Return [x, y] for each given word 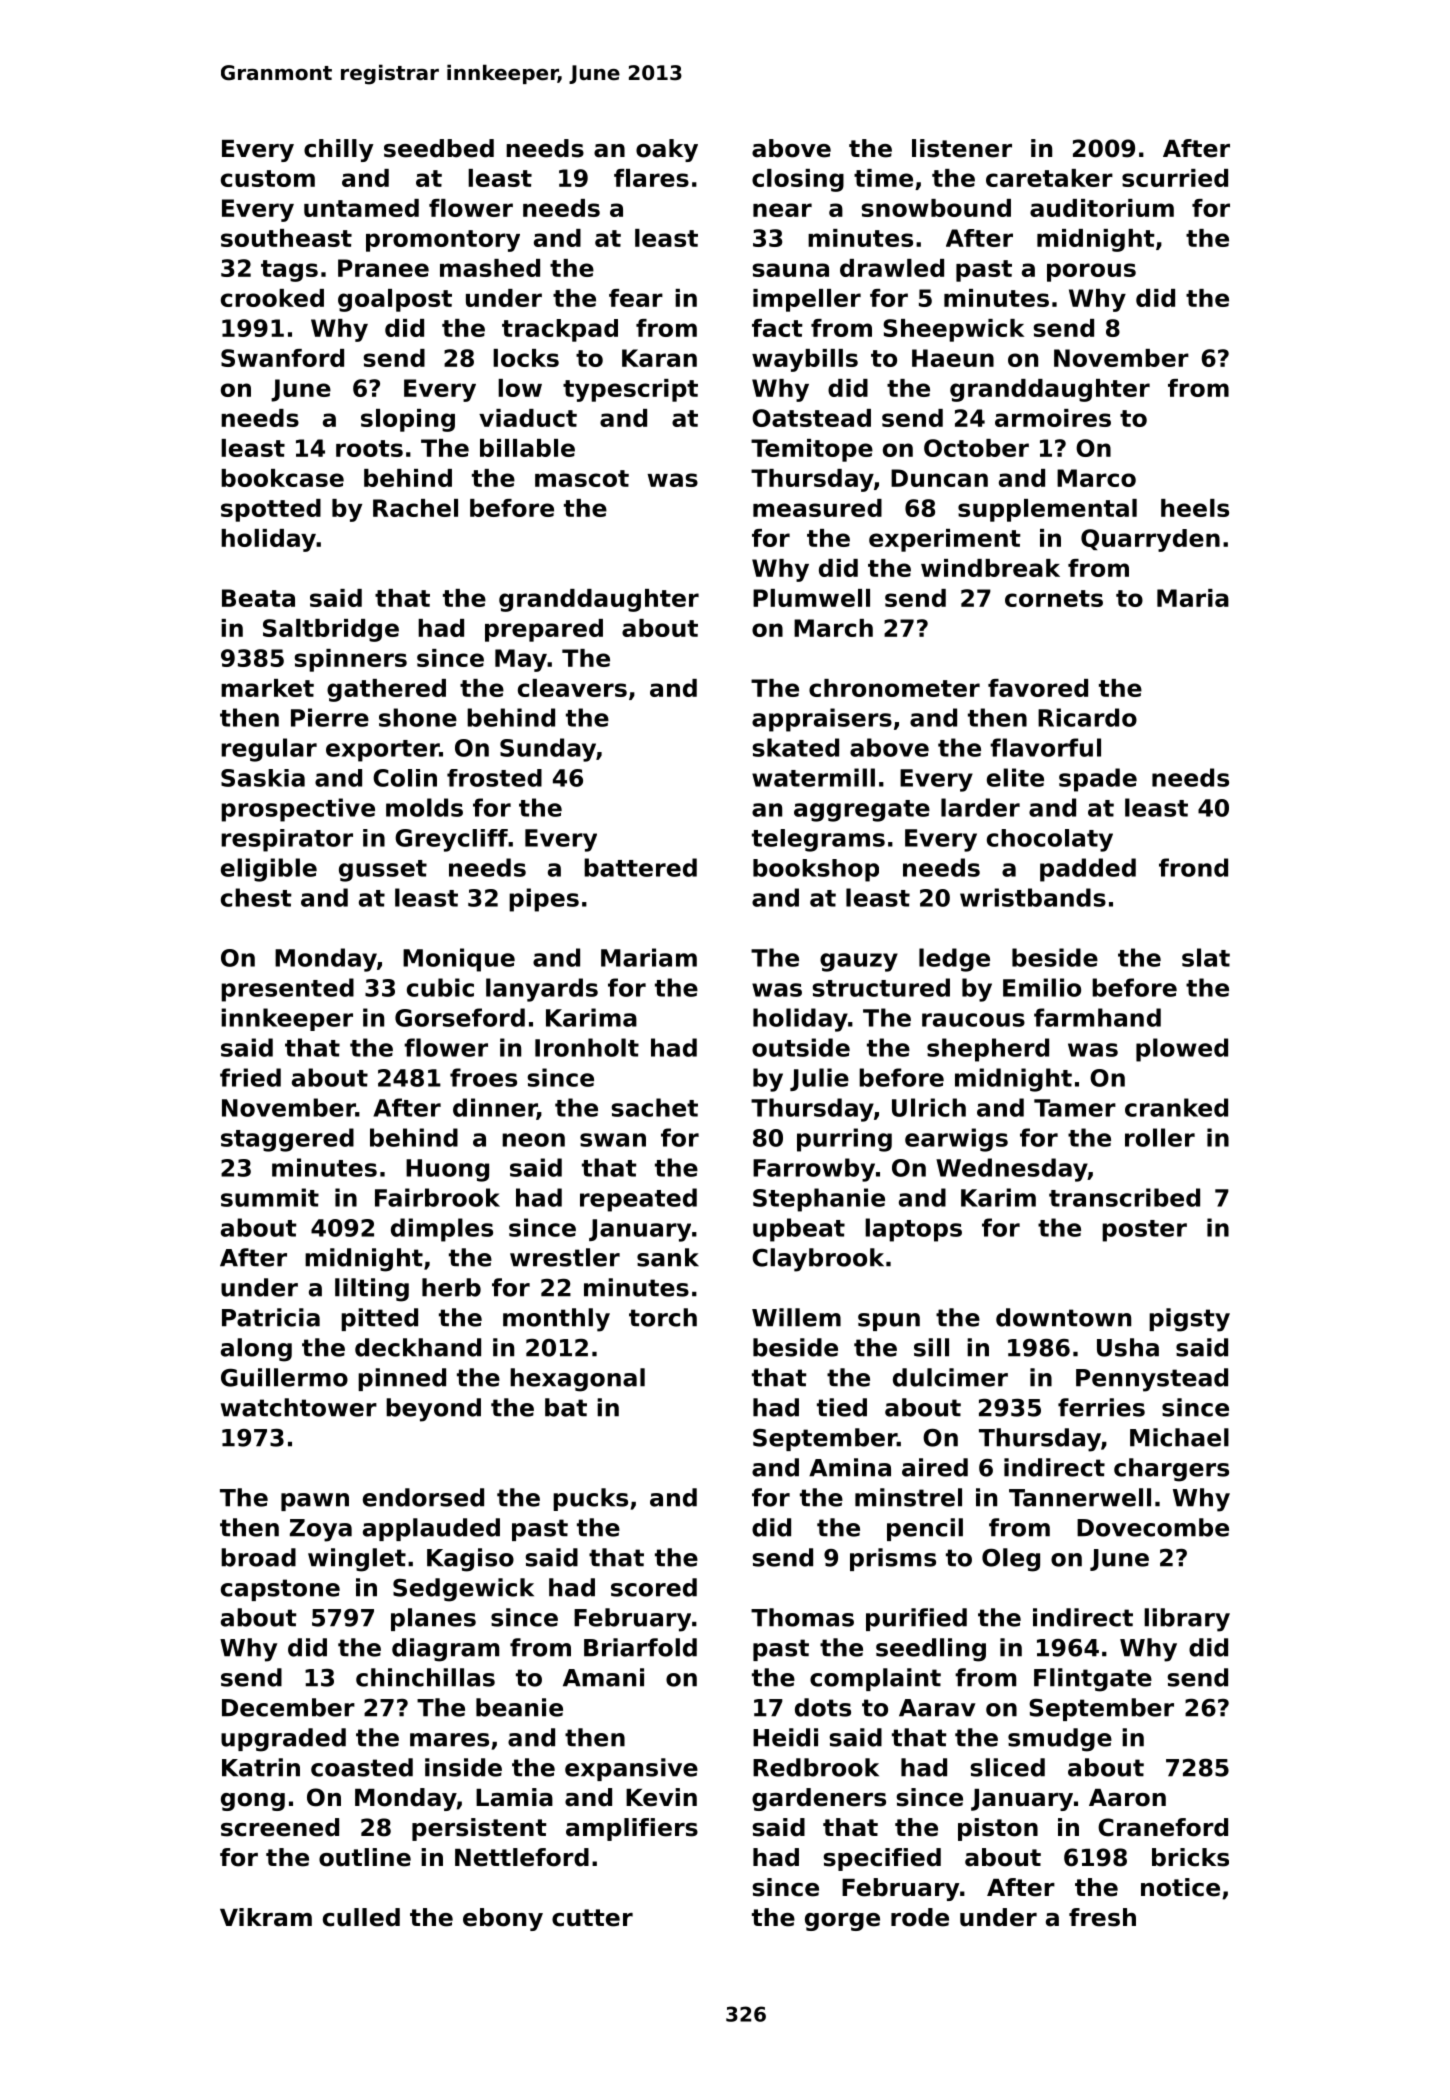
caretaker [1049, 178]
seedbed [439, 148]
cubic [440, 987]
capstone [280, 1590]
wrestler [565, 1257]
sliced [1008, 1767]
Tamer [1075, 1108]
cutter [592, 1918]
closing [798, 180]
